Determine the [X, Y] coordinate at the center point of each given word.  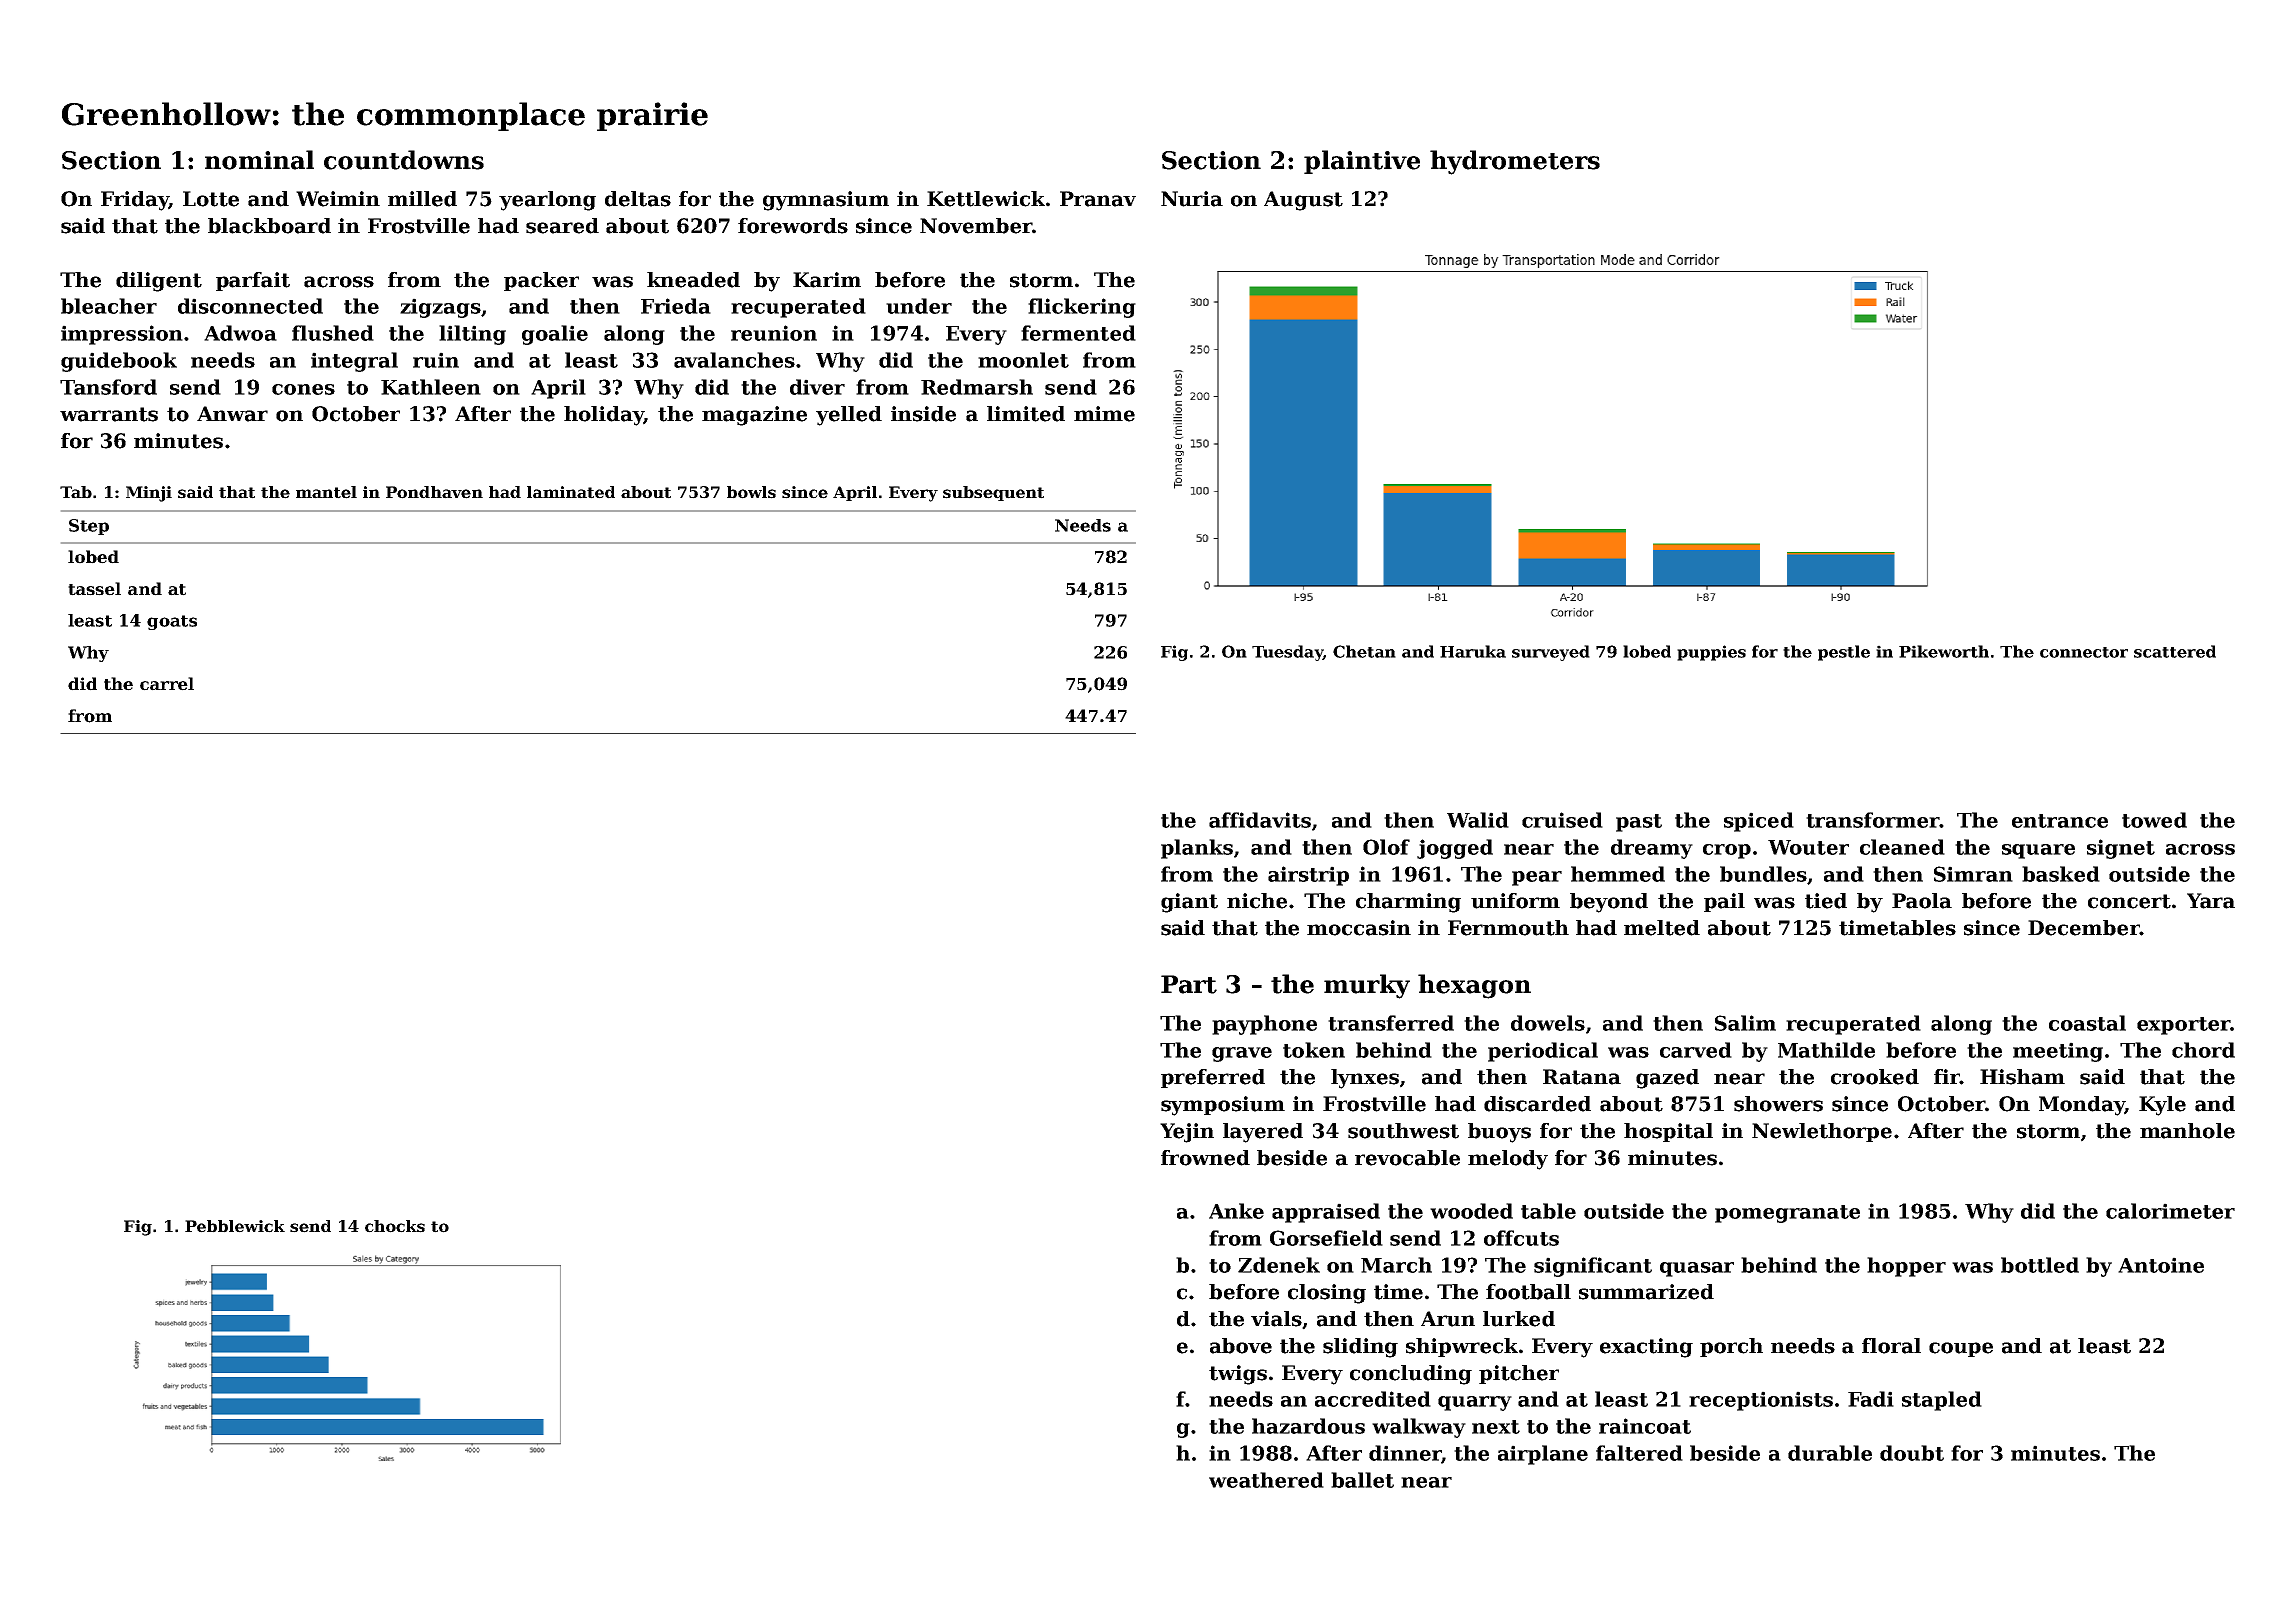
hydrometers [1515, 162]
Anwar [232, 414]
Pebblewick [235, 1226]
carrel [167, 684]
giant [1189, 903]
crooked [1875, 1077]
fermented [1078, 333]
